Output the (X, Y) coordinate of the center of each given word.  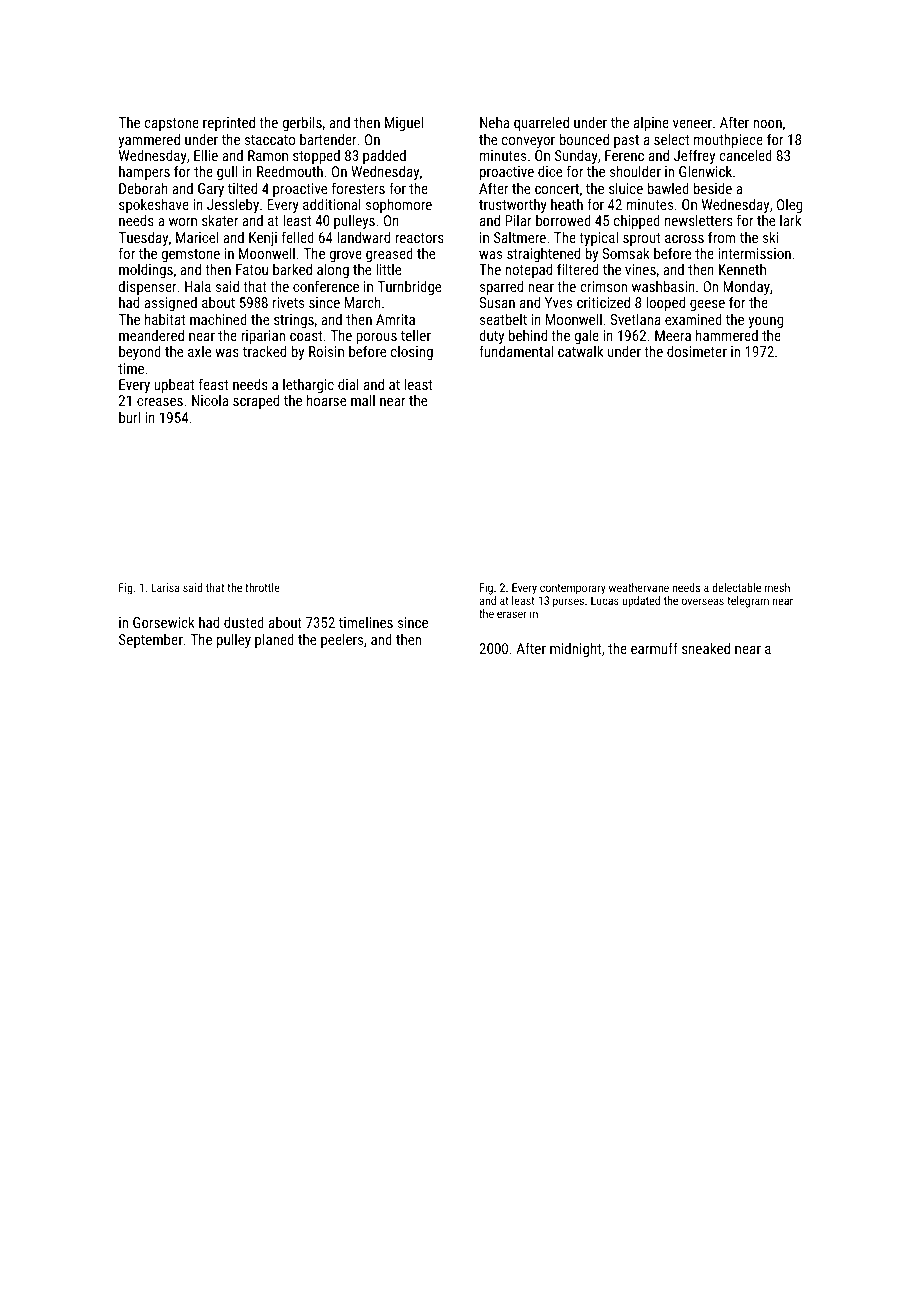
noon (767, 124)
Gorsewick (164, 622)
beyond (140, 352)
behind (528, 335)
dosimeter (697, 351)
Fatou (252, 269)
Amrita (395, 319)
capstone (171, 124)
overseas (703, 601)
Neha (494, 122)
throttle (262, 587)
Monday (746, 287)
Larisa (165, 587)
